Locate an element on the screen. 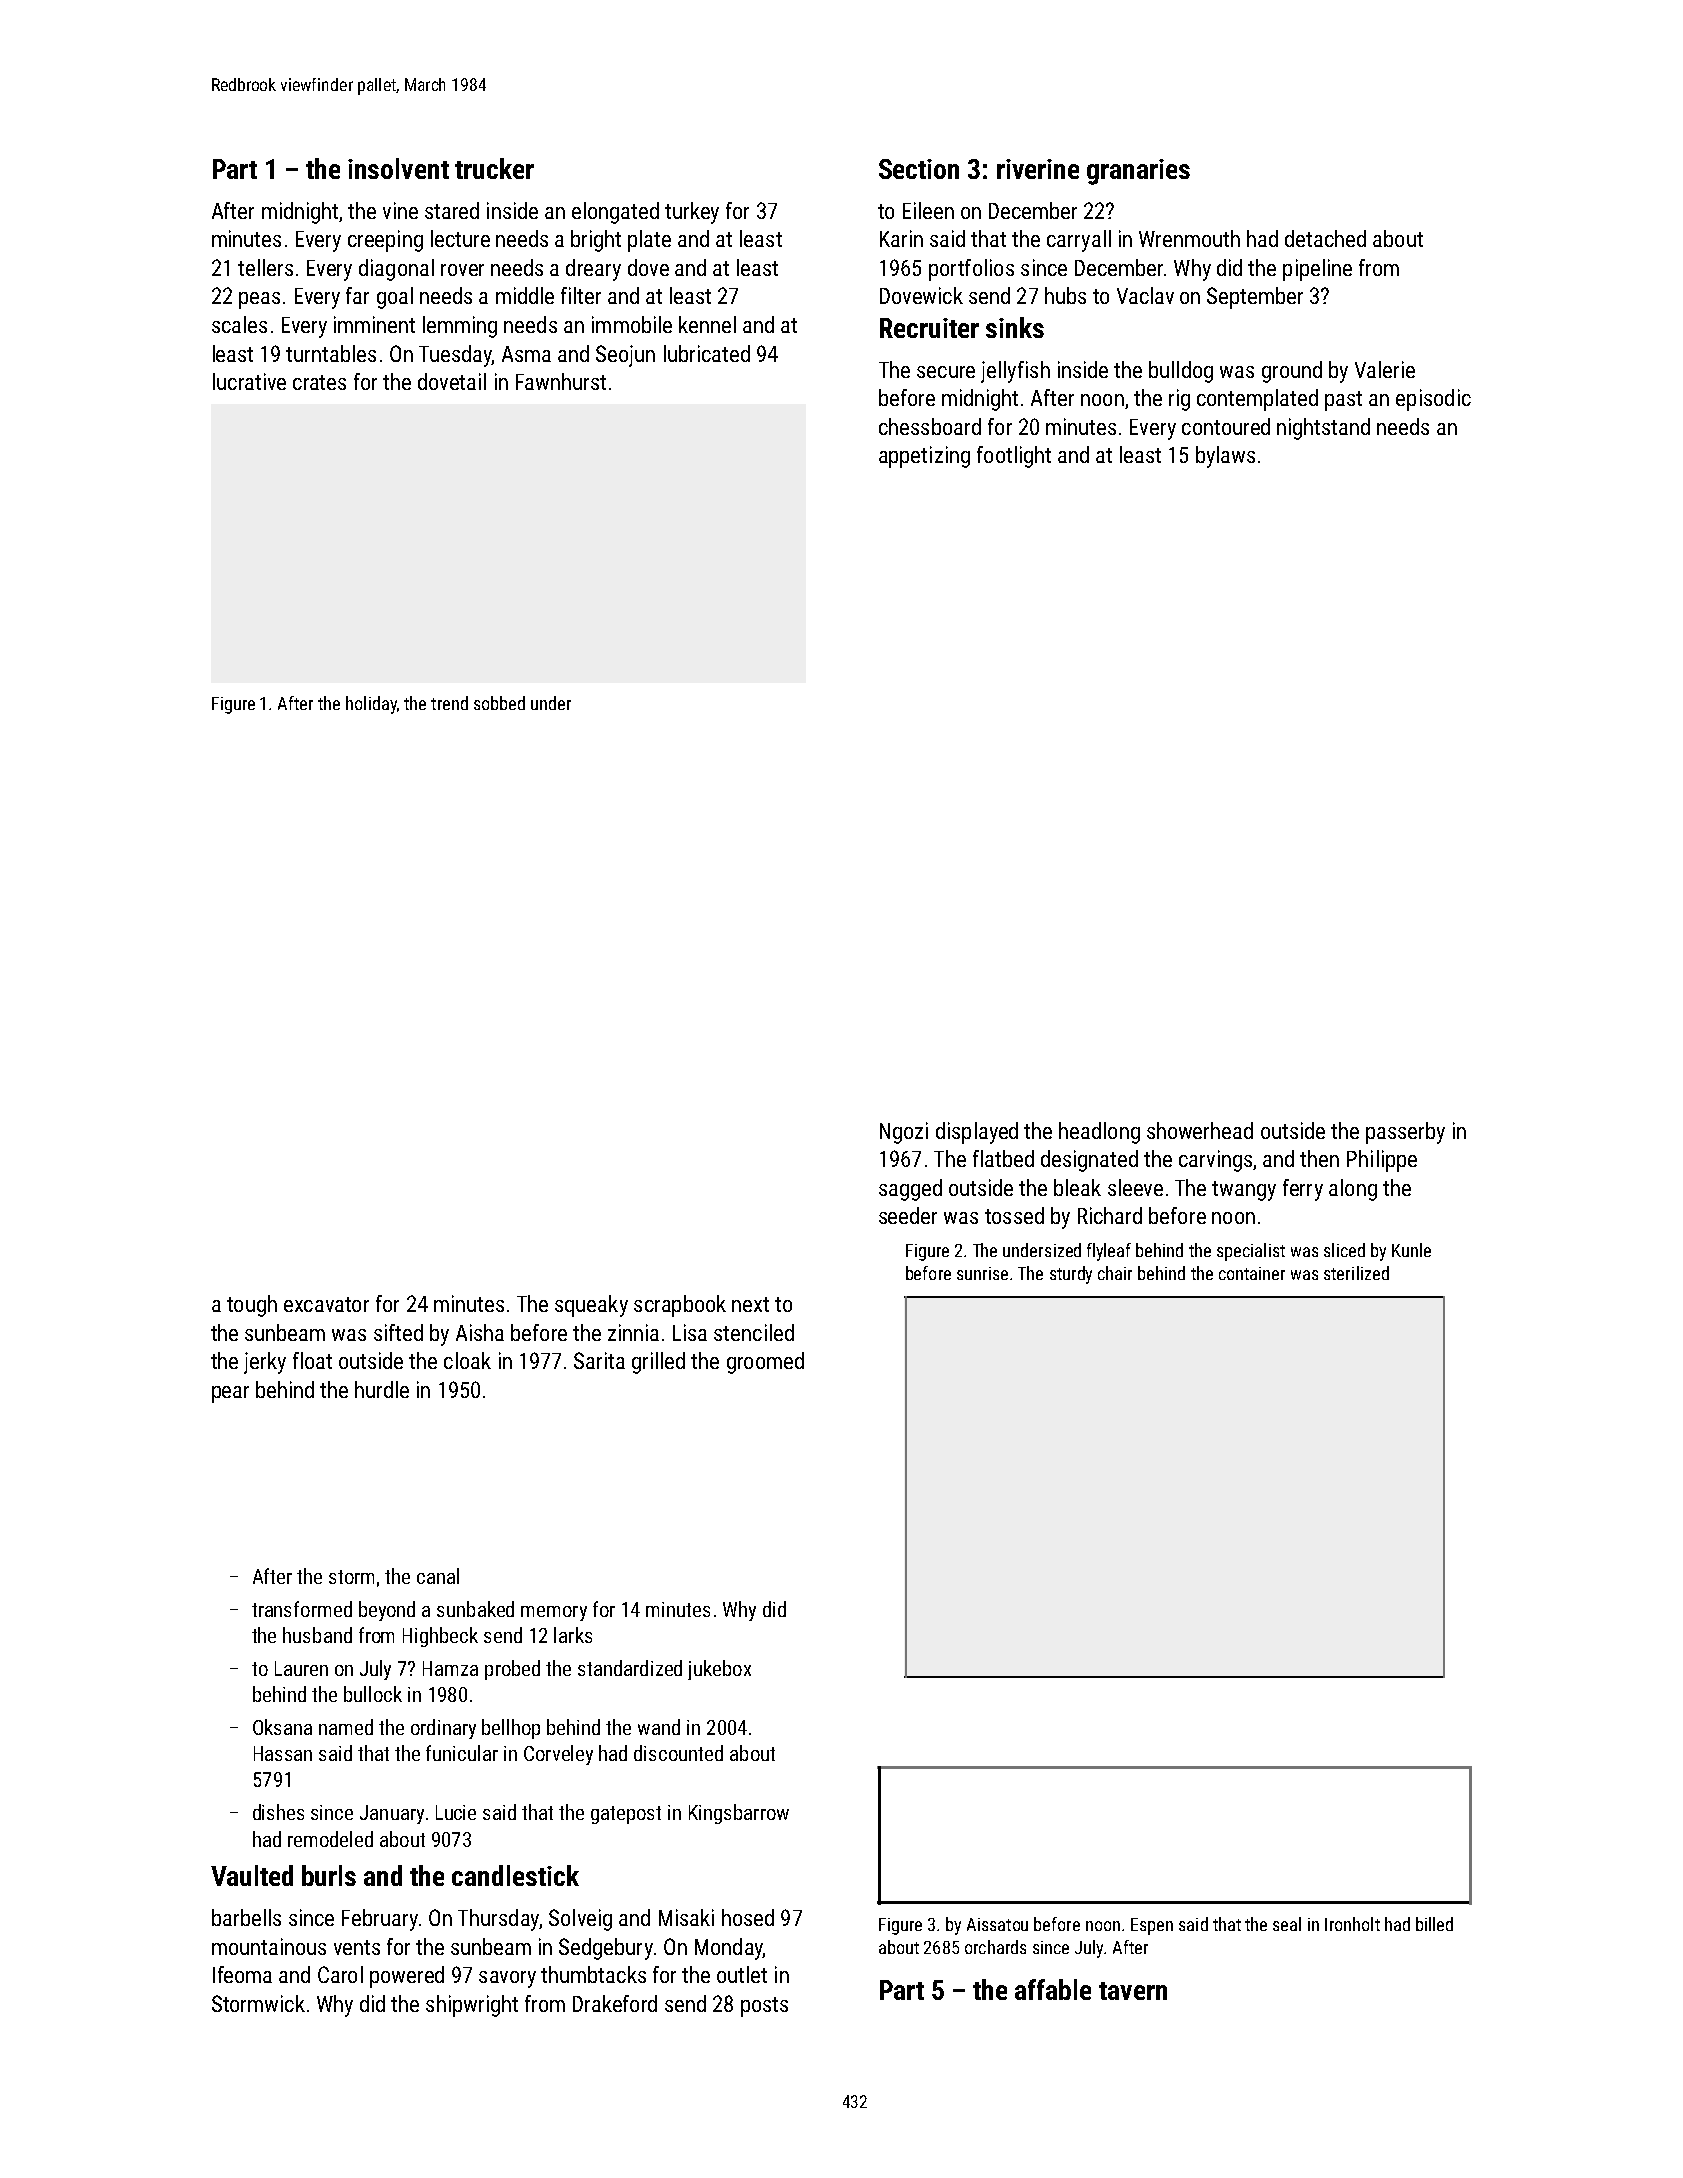 This screenshot has width=1683, height=2178. grilled is located at coordinates (658, 1363).
